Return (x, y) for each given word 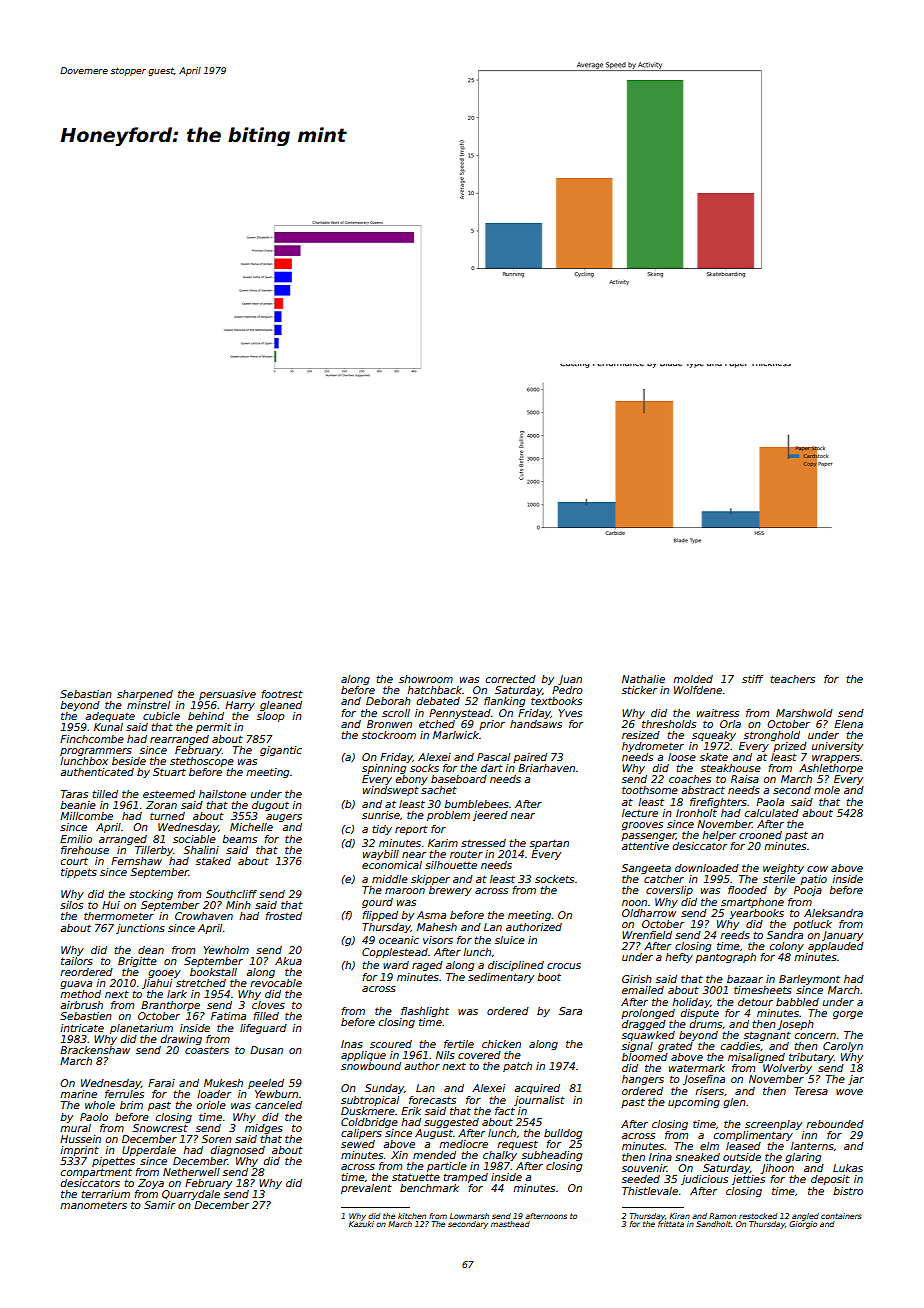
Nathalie (643, 679)
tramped (465, 1178)
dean (151, 950)
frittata (671, 1224)
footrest (282, 694)
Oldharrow (649, 913)
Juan (570, 680)
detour (755, 1002)
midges (264, 1129)
